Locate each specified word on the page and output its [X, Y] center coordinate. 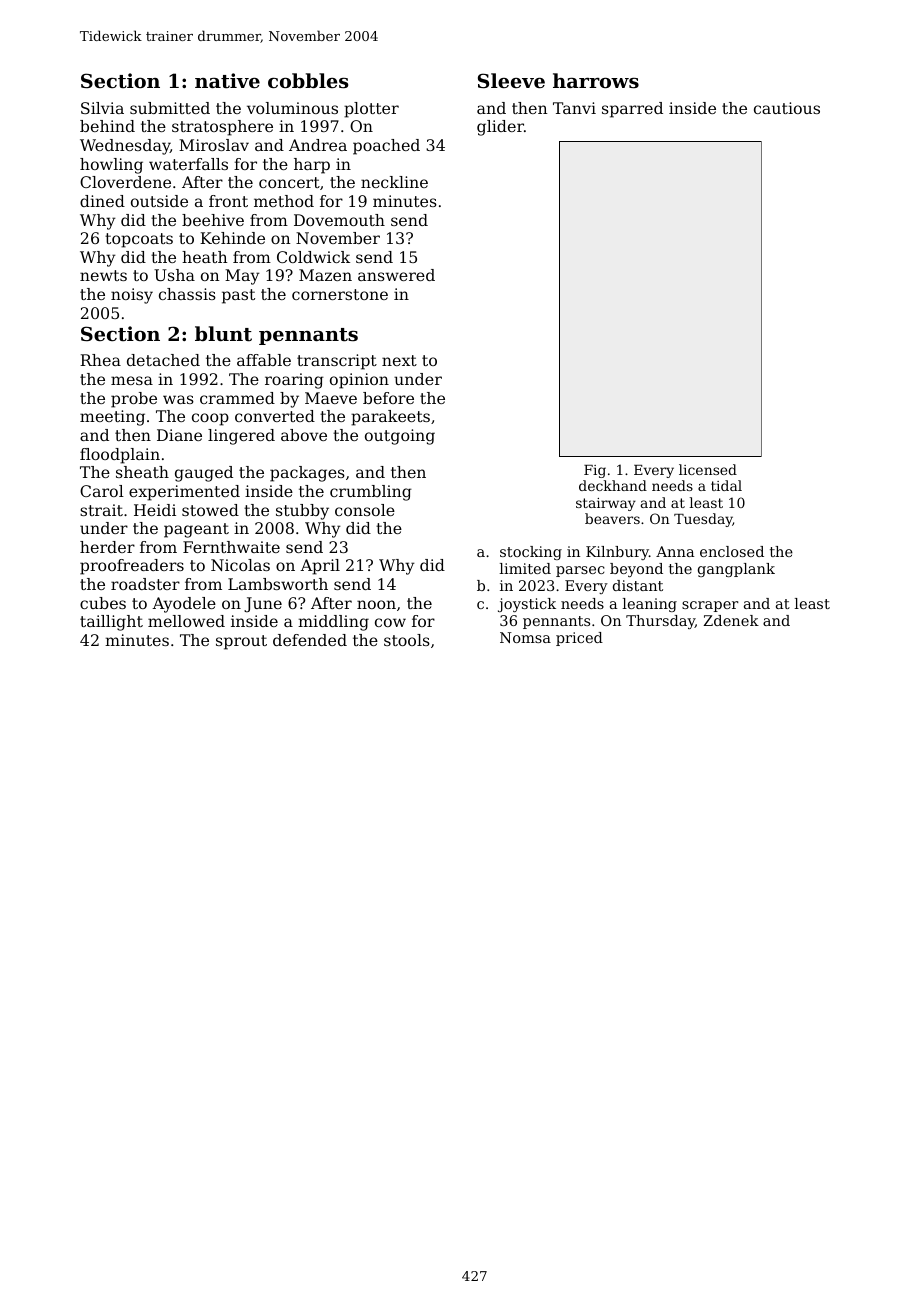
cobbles [308, 81]
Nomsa [525, 637]
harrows [596, 81]
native [227, 81]
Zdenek [731, 620]
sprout [241, 642]
